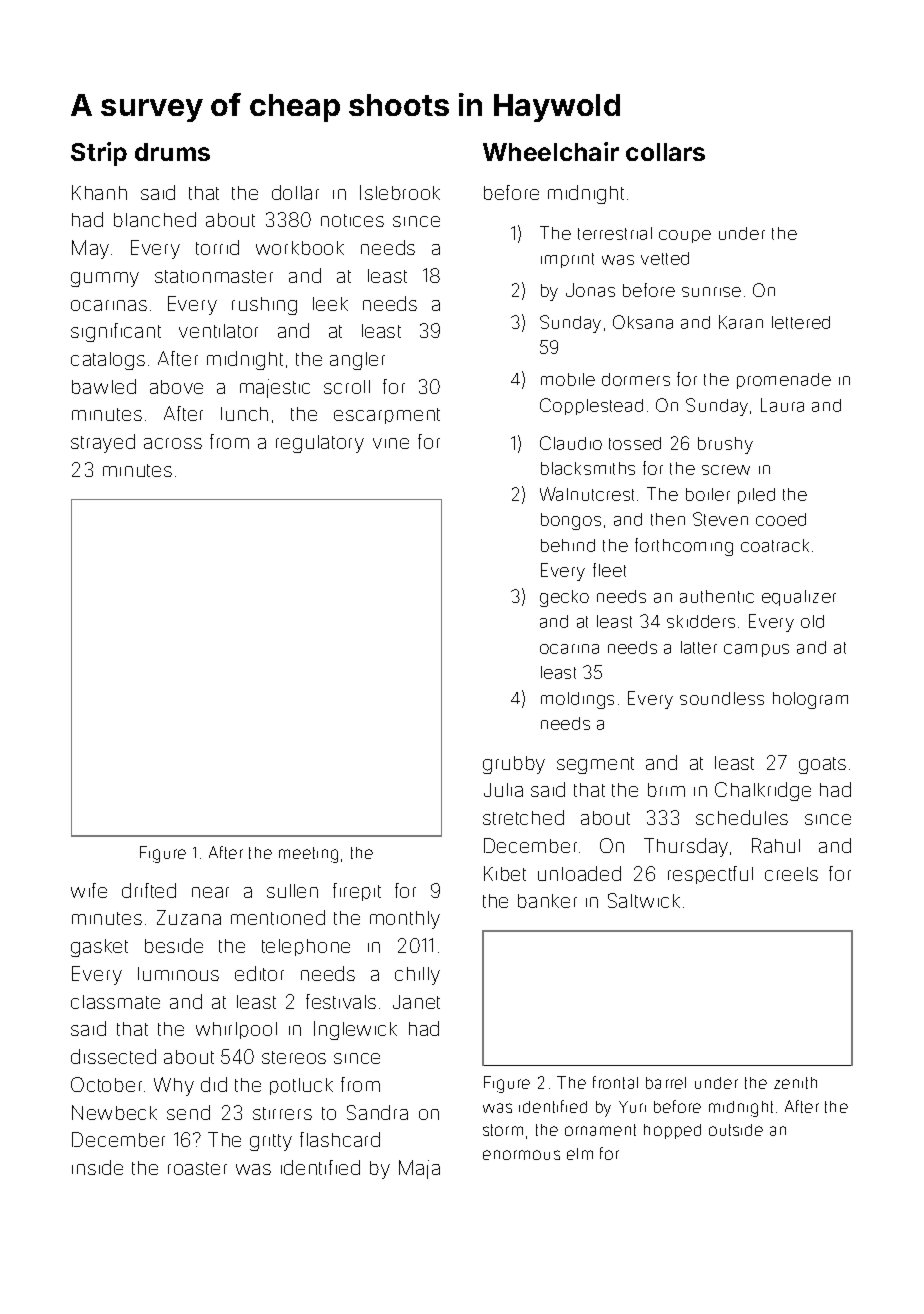 The image size is (924, 1314). Describe the element at coordinates (308, 855) in the page. I see `meeting` at that location.
